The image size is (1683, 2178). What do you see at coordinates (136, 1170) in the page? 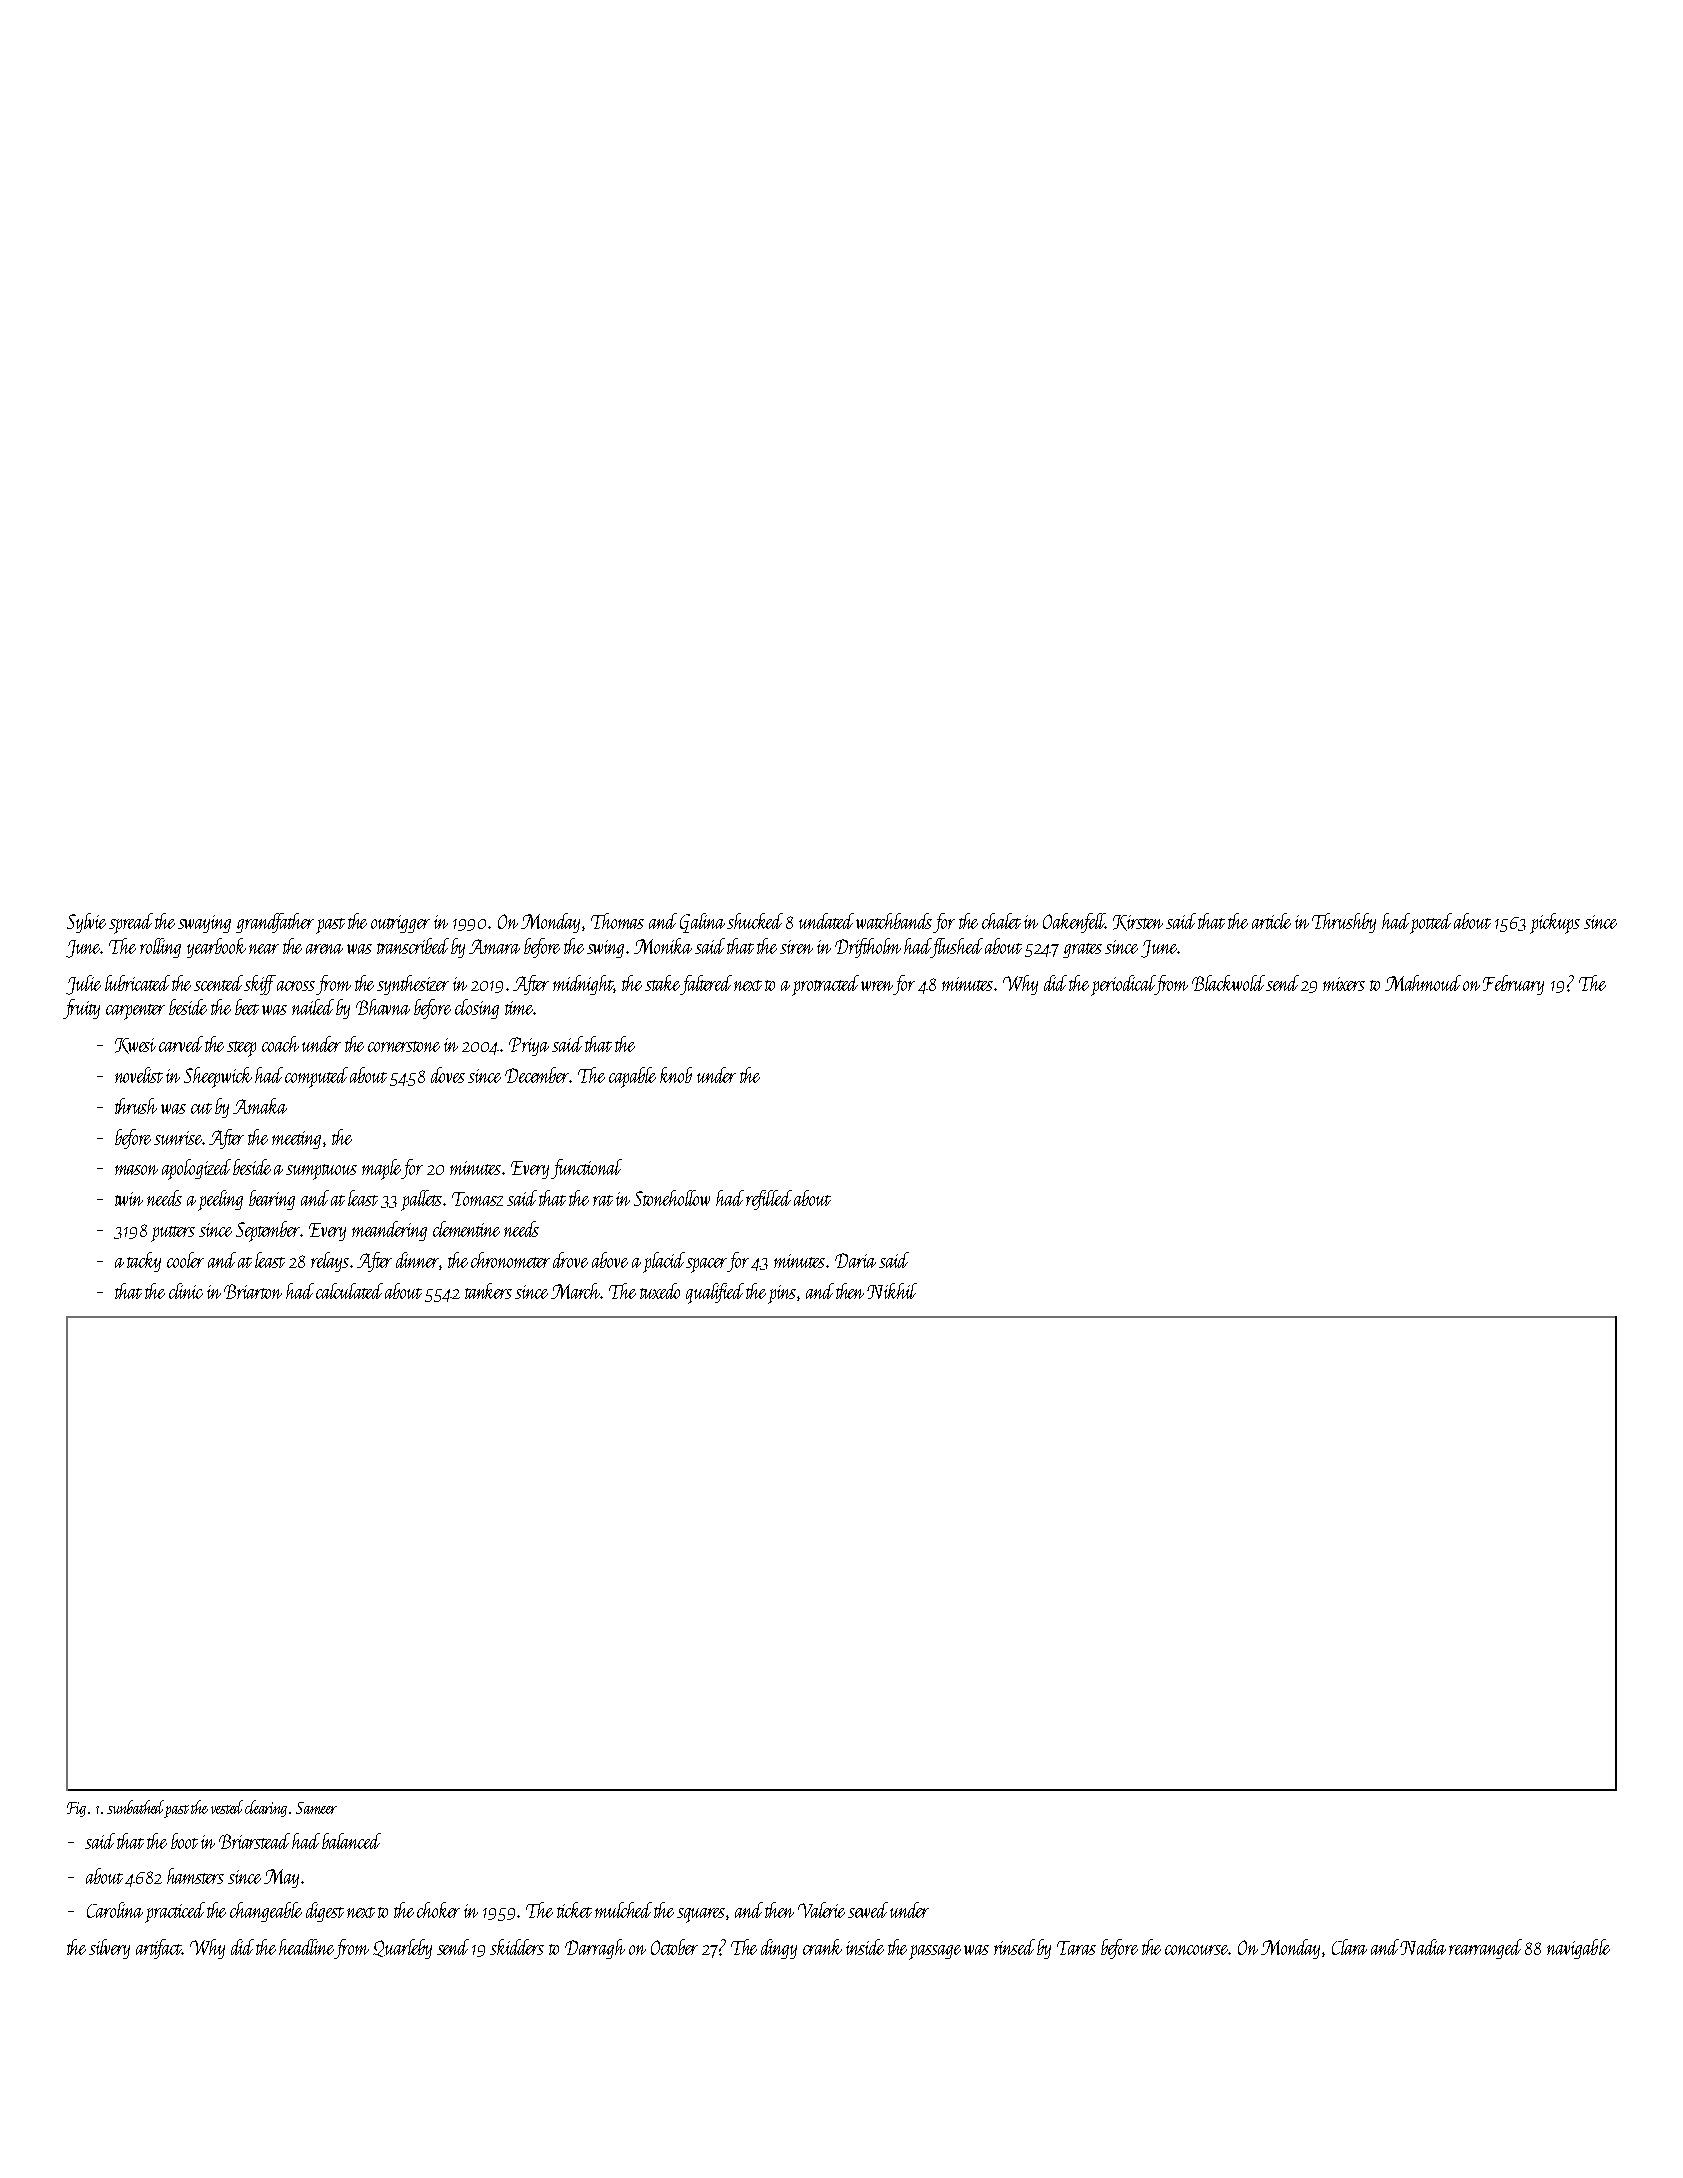
I see `mason` at bounding box center [136, 1170].
